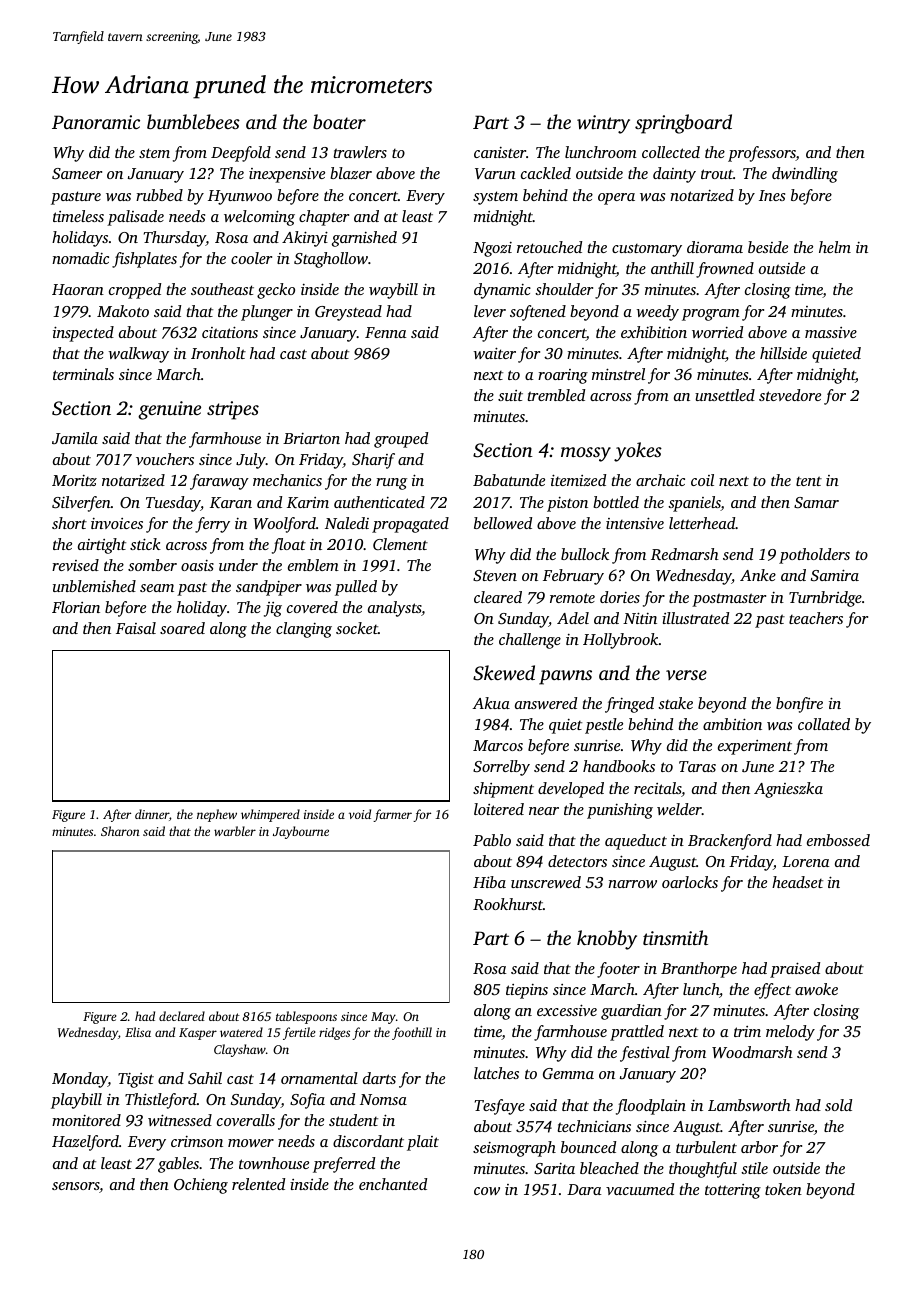 This screenshot has height=1314, width=924. Describe the element at coordinates (152, 814) in the screenshot. I see `dinner` at that location.
